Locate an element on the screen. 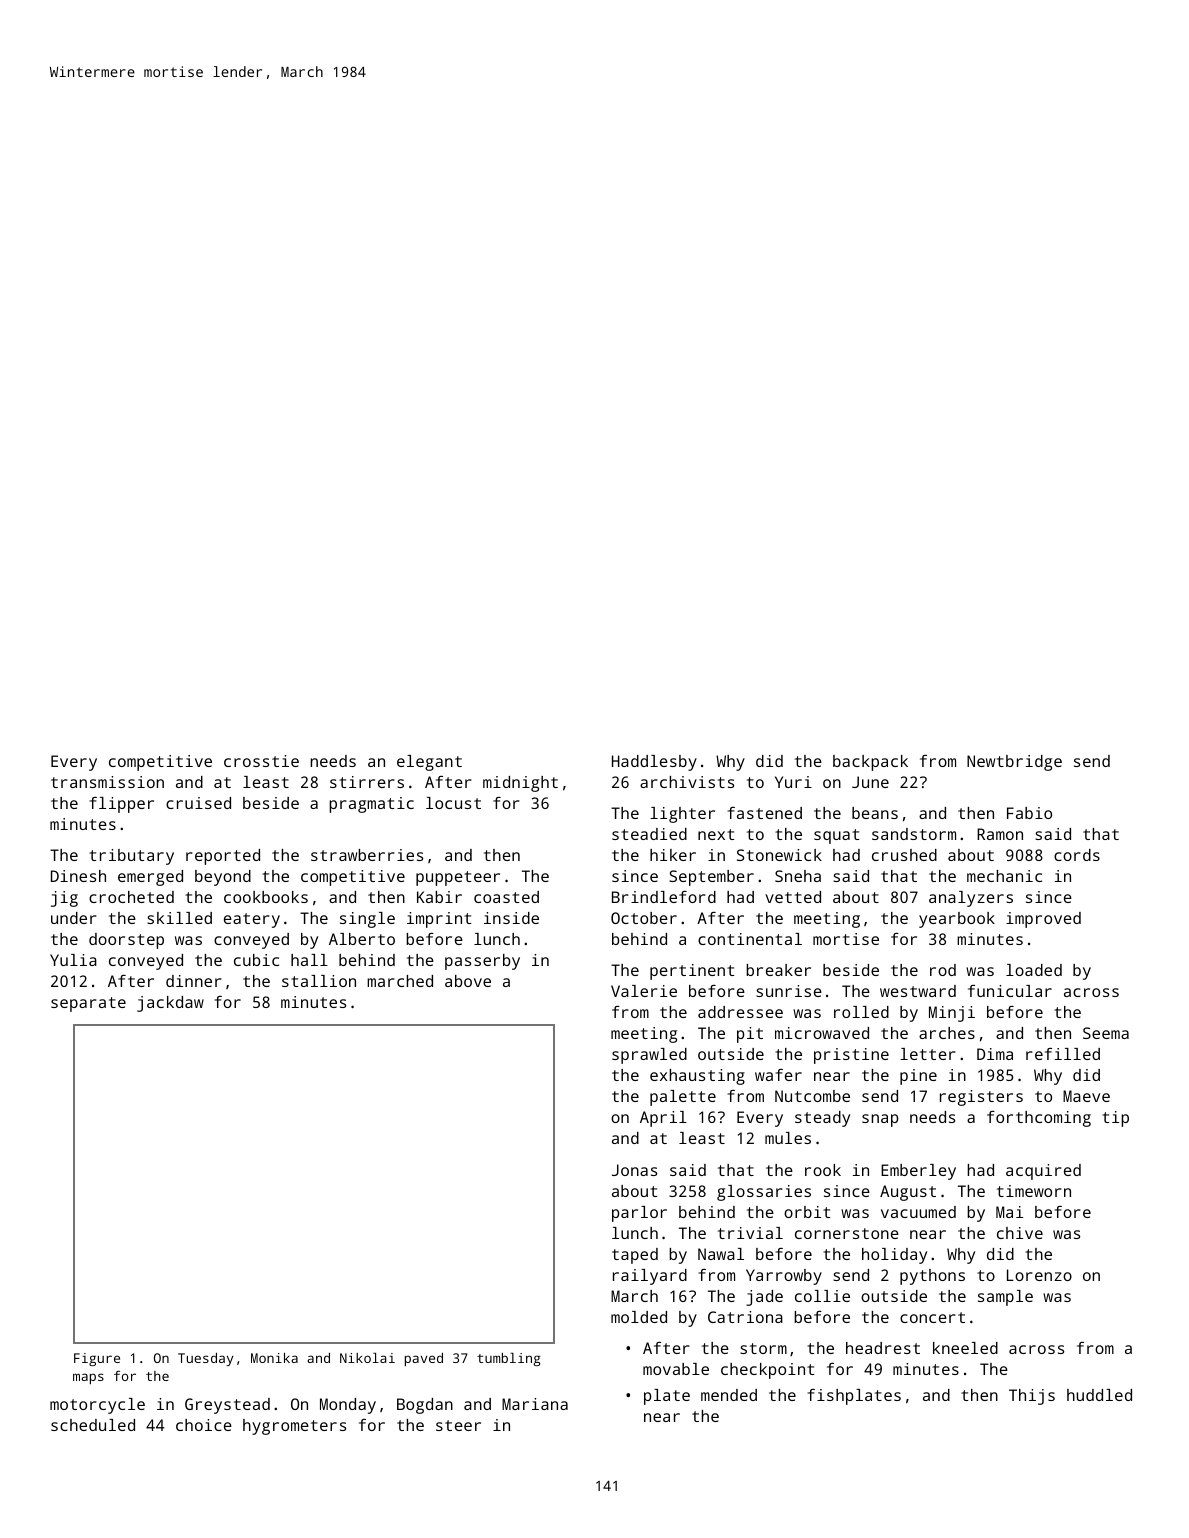 The height and width of the screenshot is (1538, 1189). August is located at coordinates (908, 1193).
